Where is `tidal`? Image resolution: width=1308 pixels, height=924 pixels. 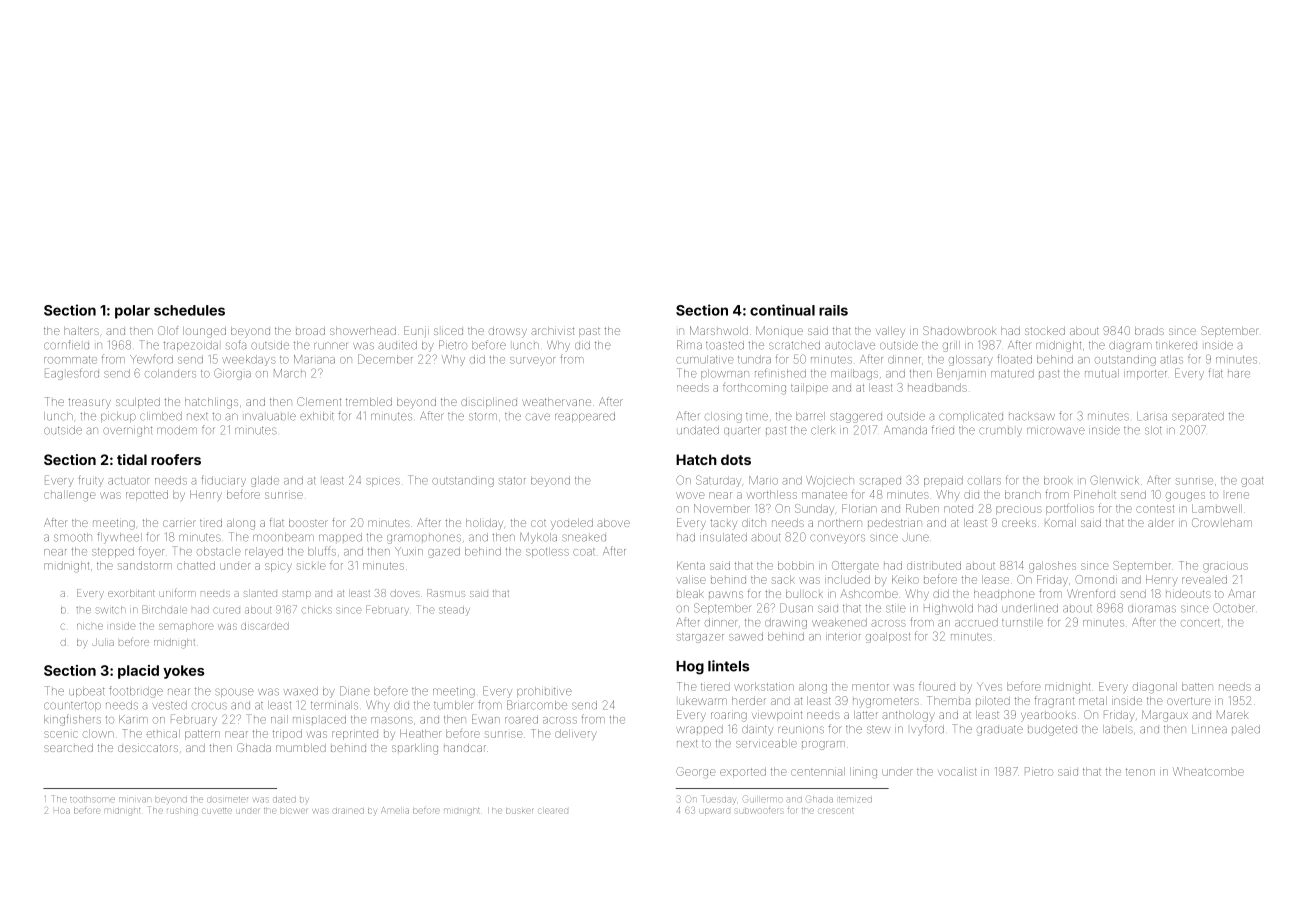 tidal is located at coordinates (132, 459).
